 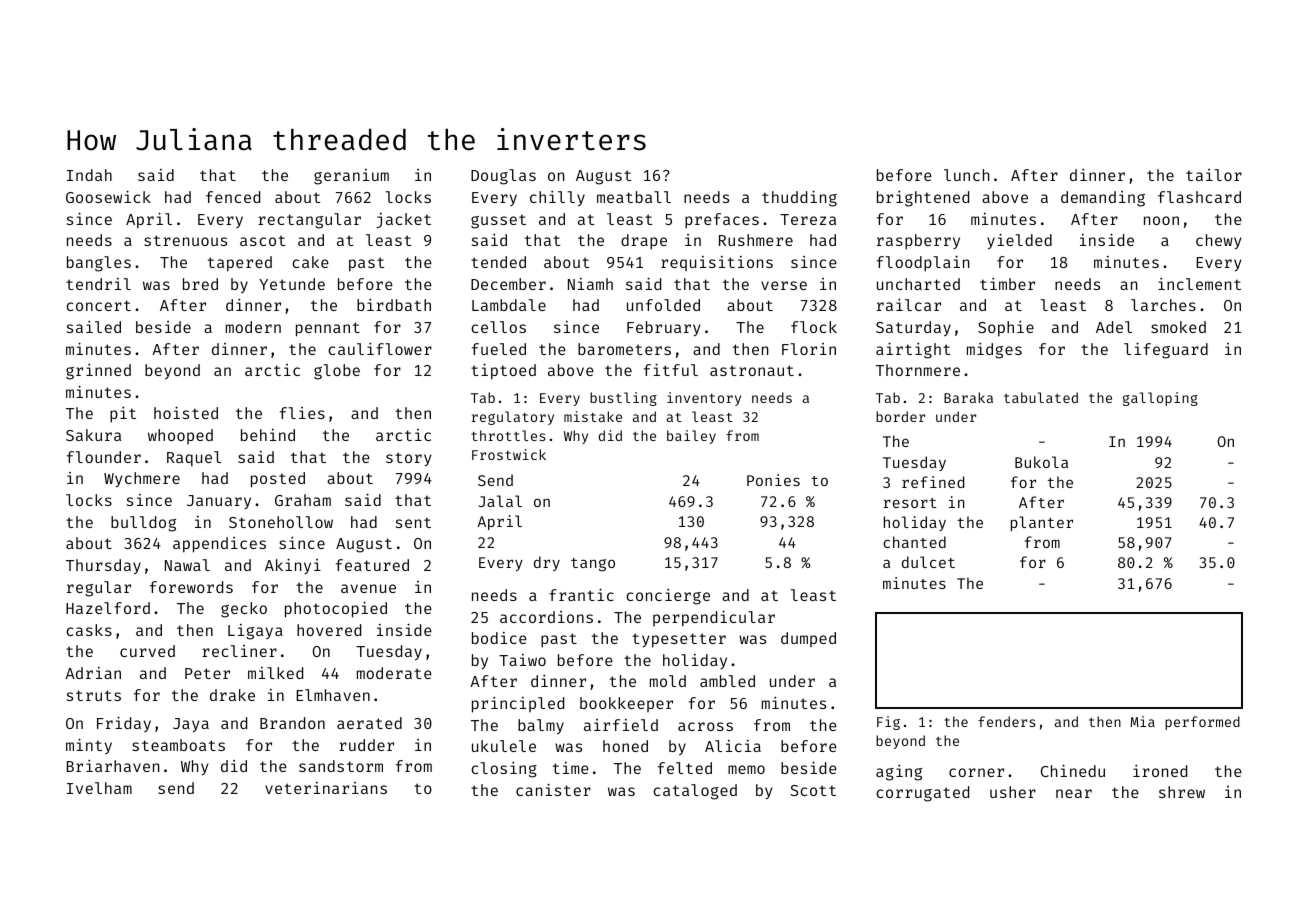 What do you see at coordinates (498, 327) in the screenshot?
I see `cellos` at bounding box center [498, 327].
